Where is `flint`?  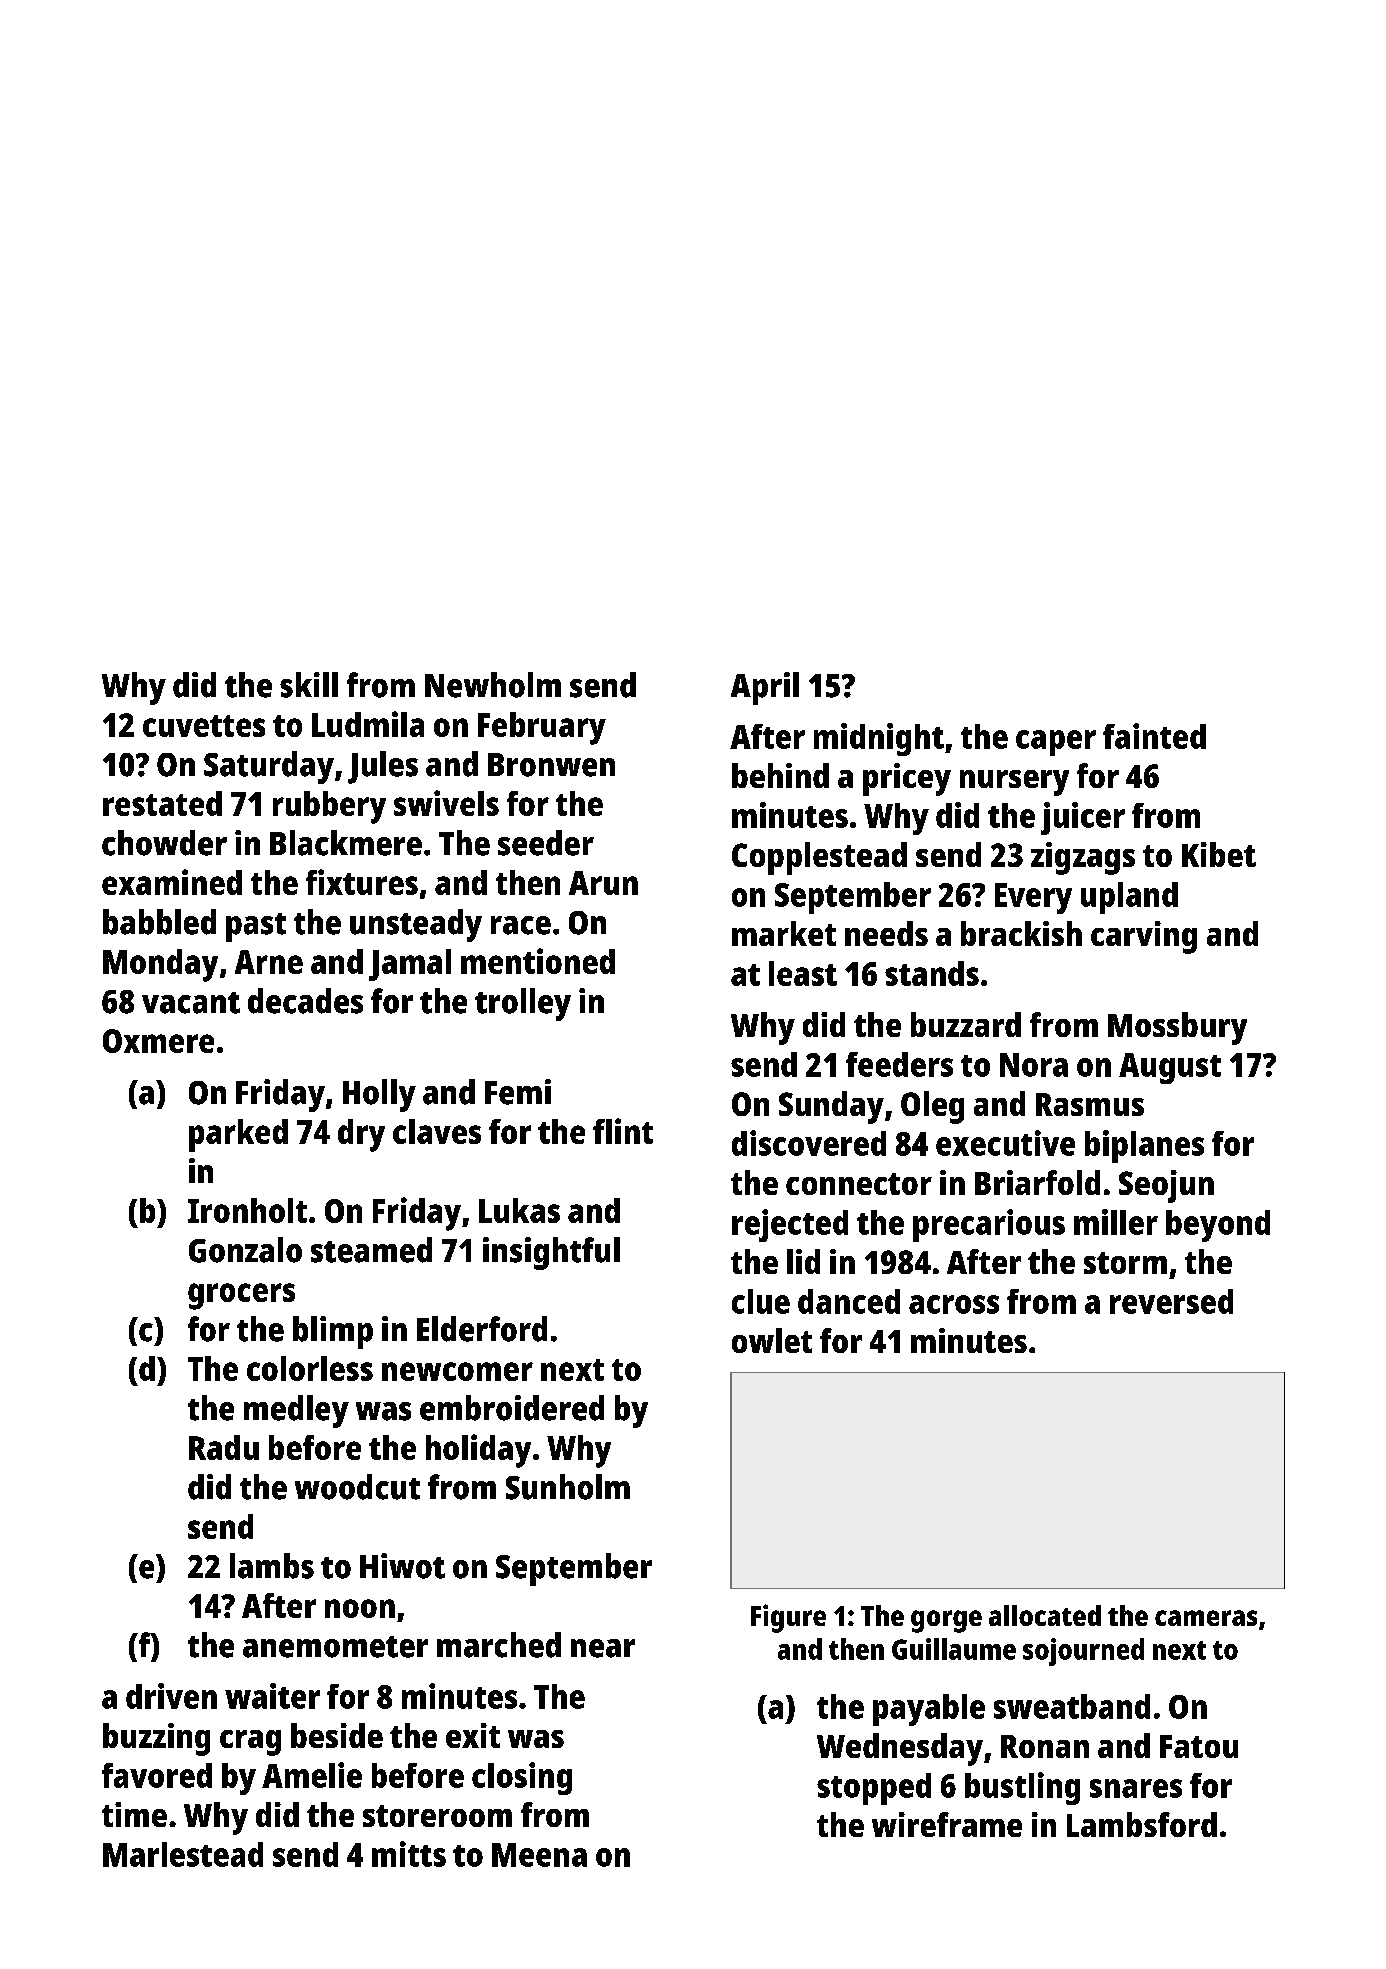 flint is located at coordinates (623, 1131).
